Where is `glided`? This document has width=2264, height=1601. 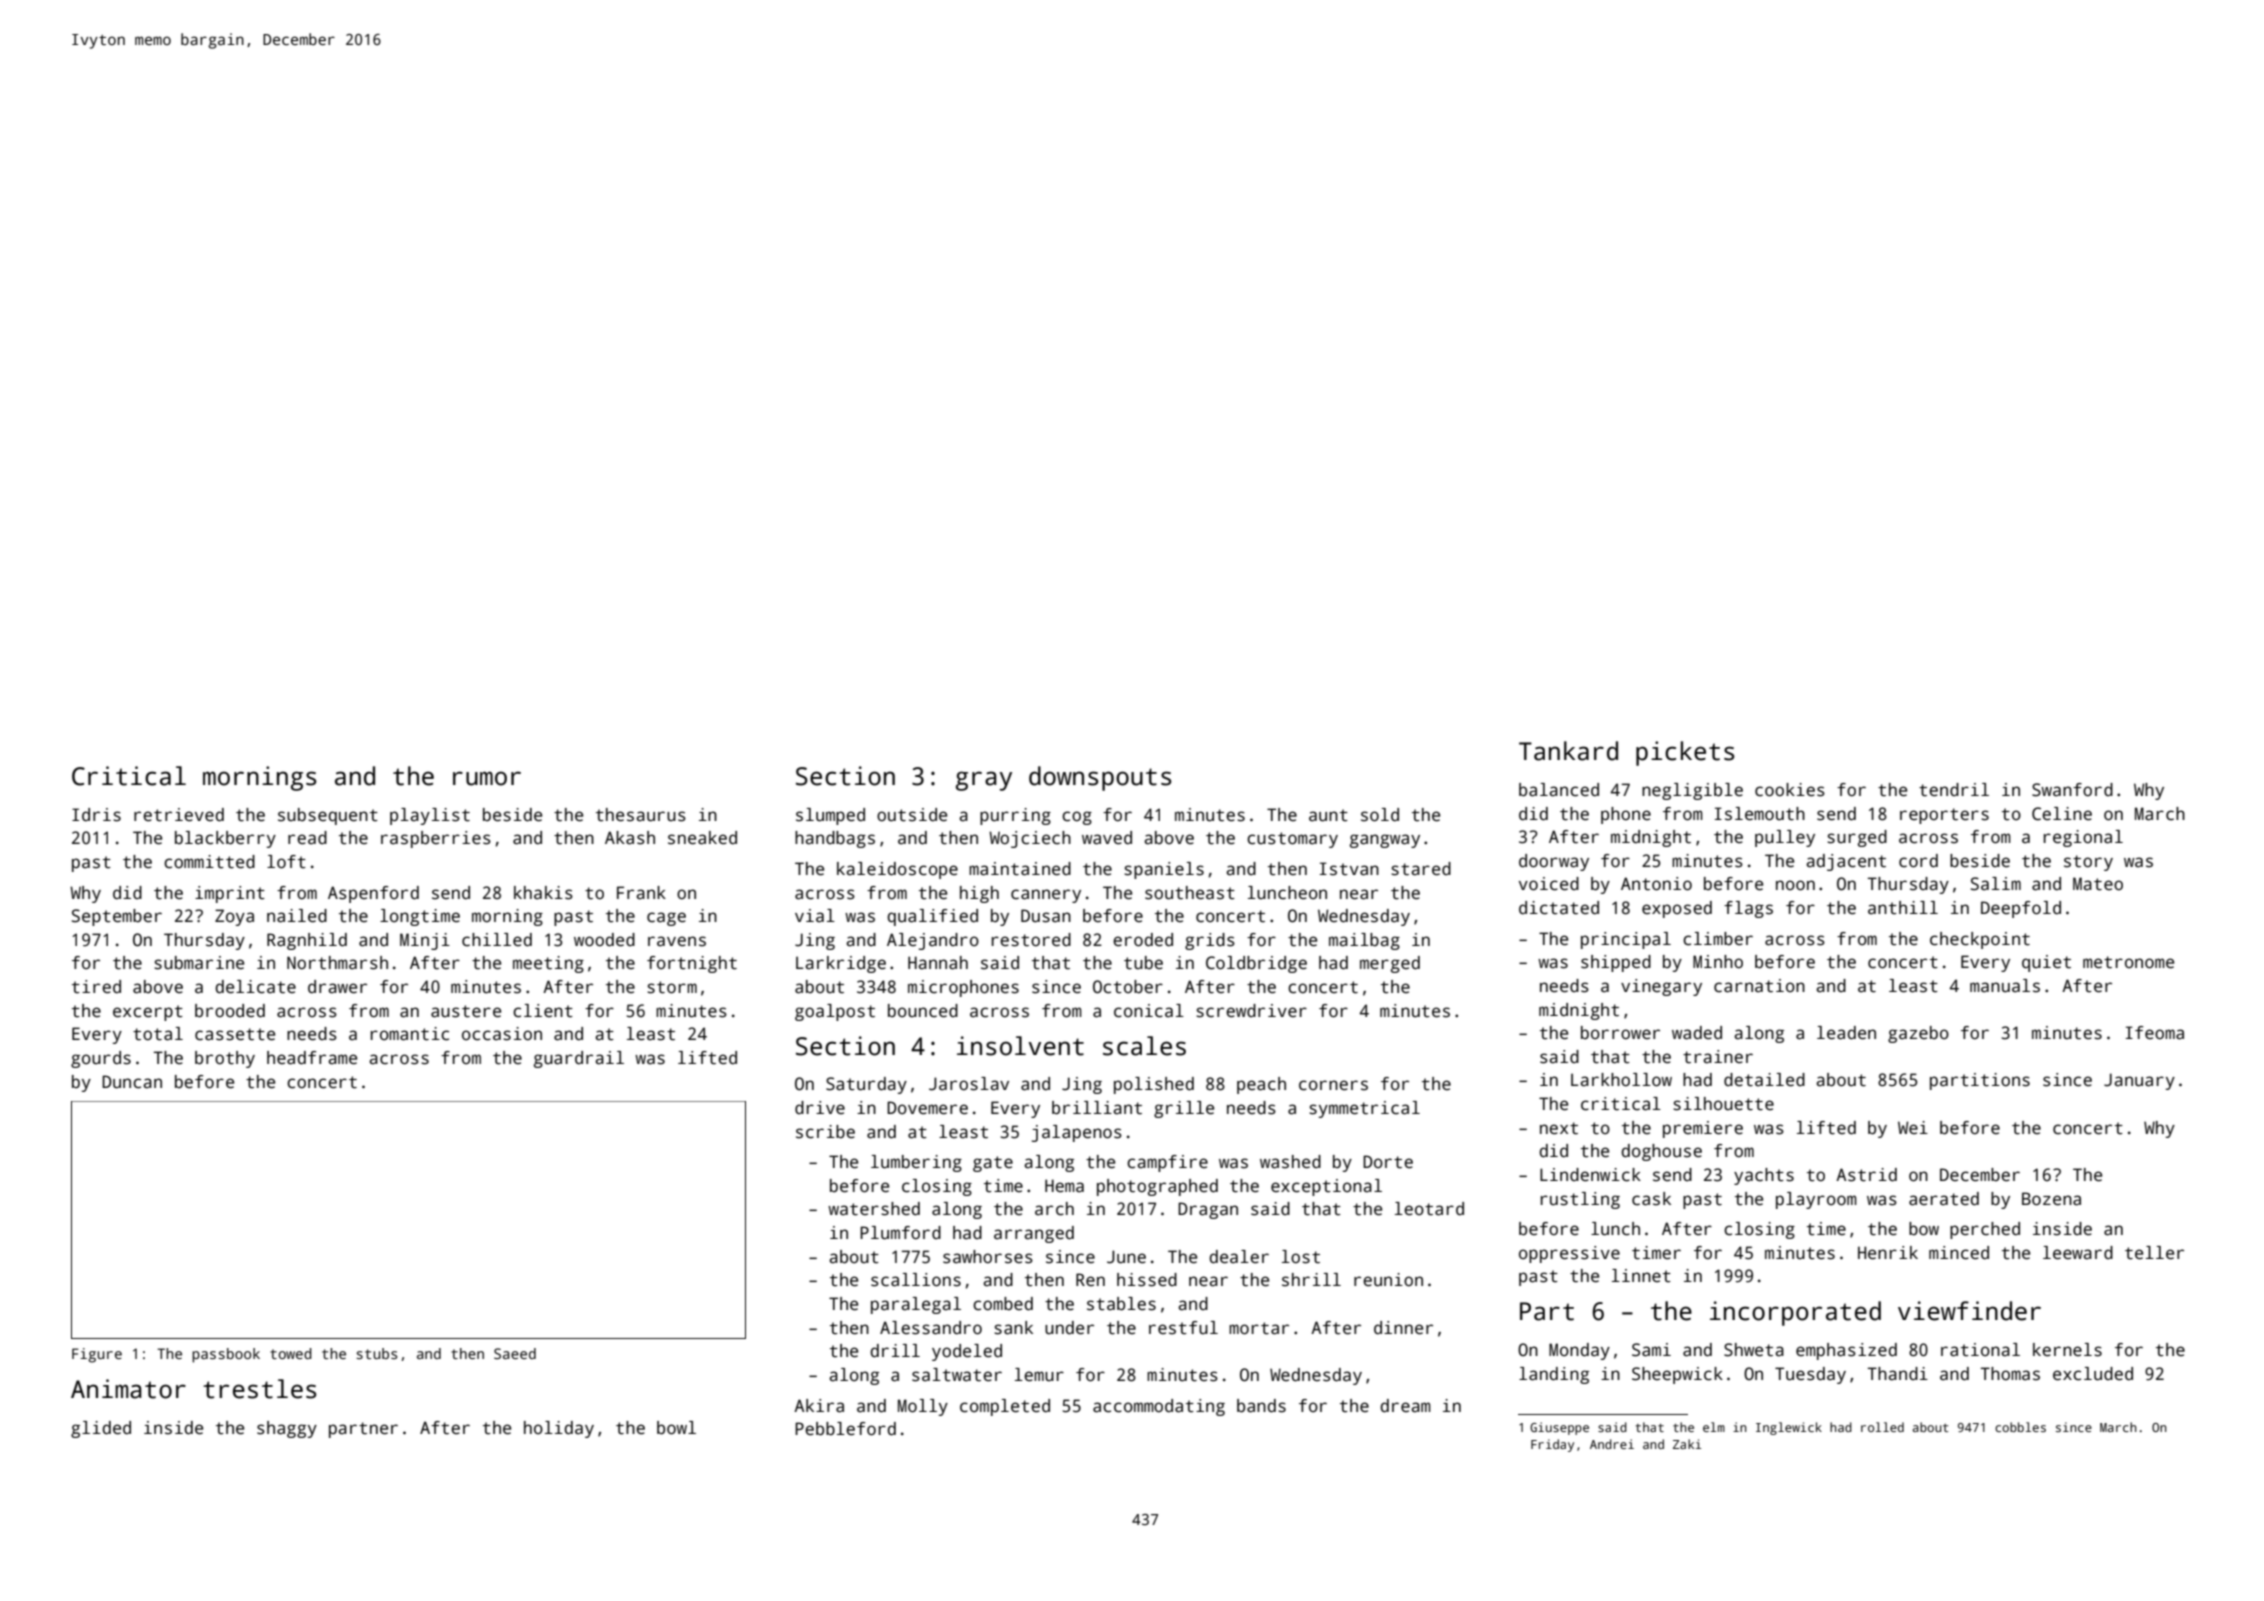
glided is located at coordinates (101, 1429).
